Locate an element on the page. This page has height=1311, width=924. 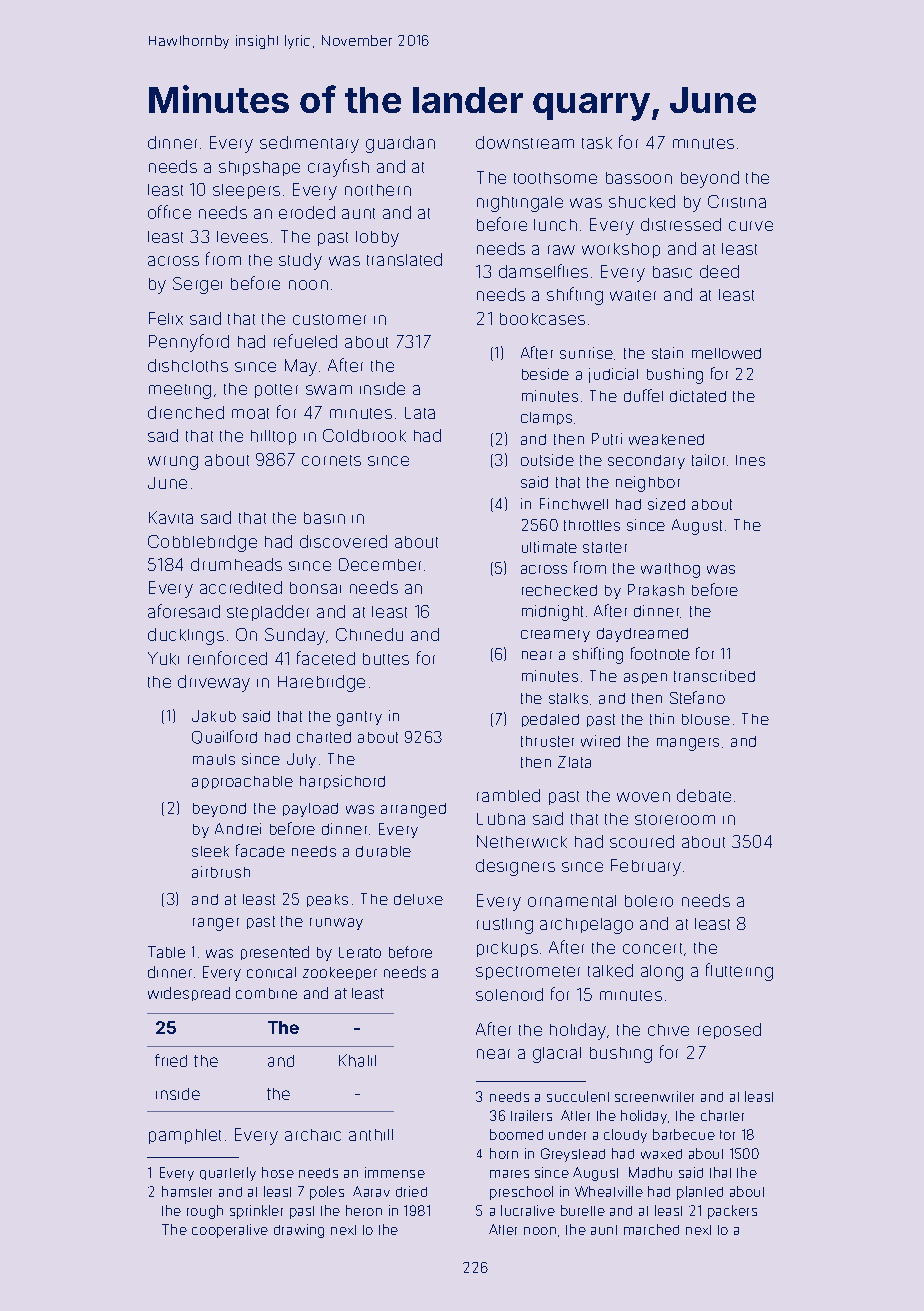
outside is located at coordinates (547, 460).
